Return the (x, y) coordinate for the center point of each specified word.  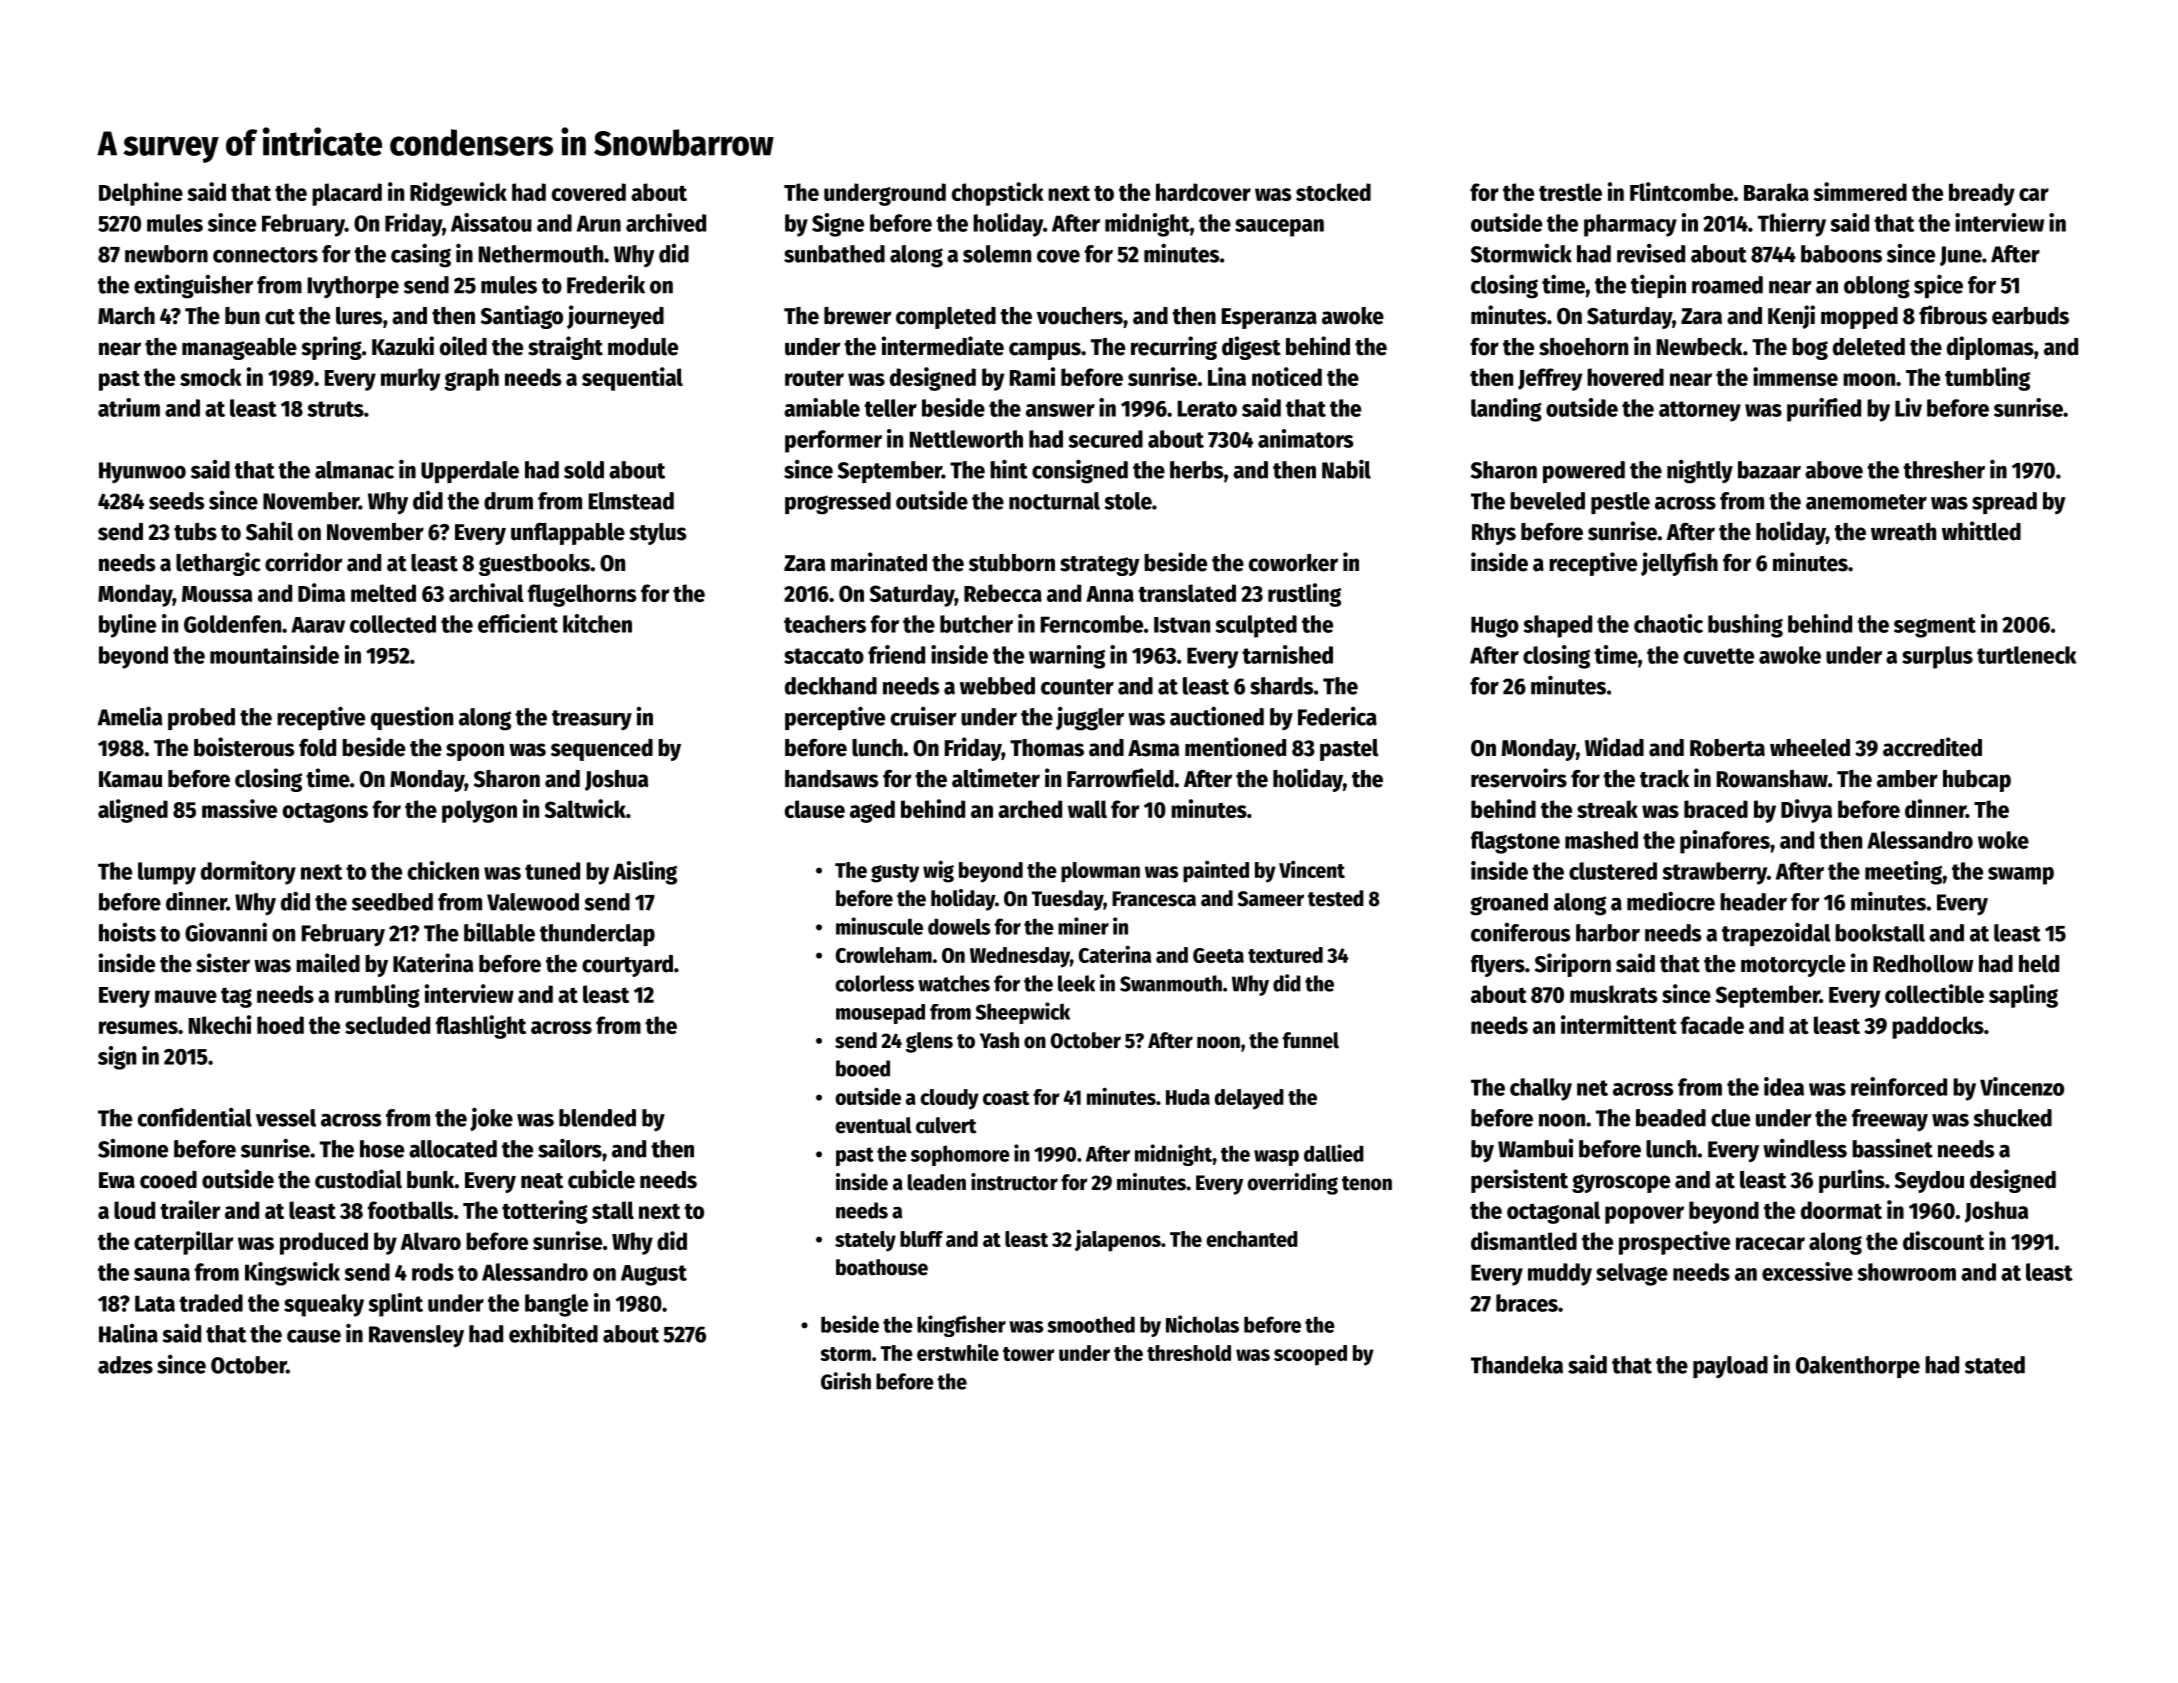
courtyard (627, 966)
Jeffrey (1550, 379)
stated (1995, 1365)
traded (211, 1303)
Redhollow (1923, 964)
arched (1030, 809)
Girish (846, 1381)
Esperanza (1269, 318)
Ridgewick (458, 194)
